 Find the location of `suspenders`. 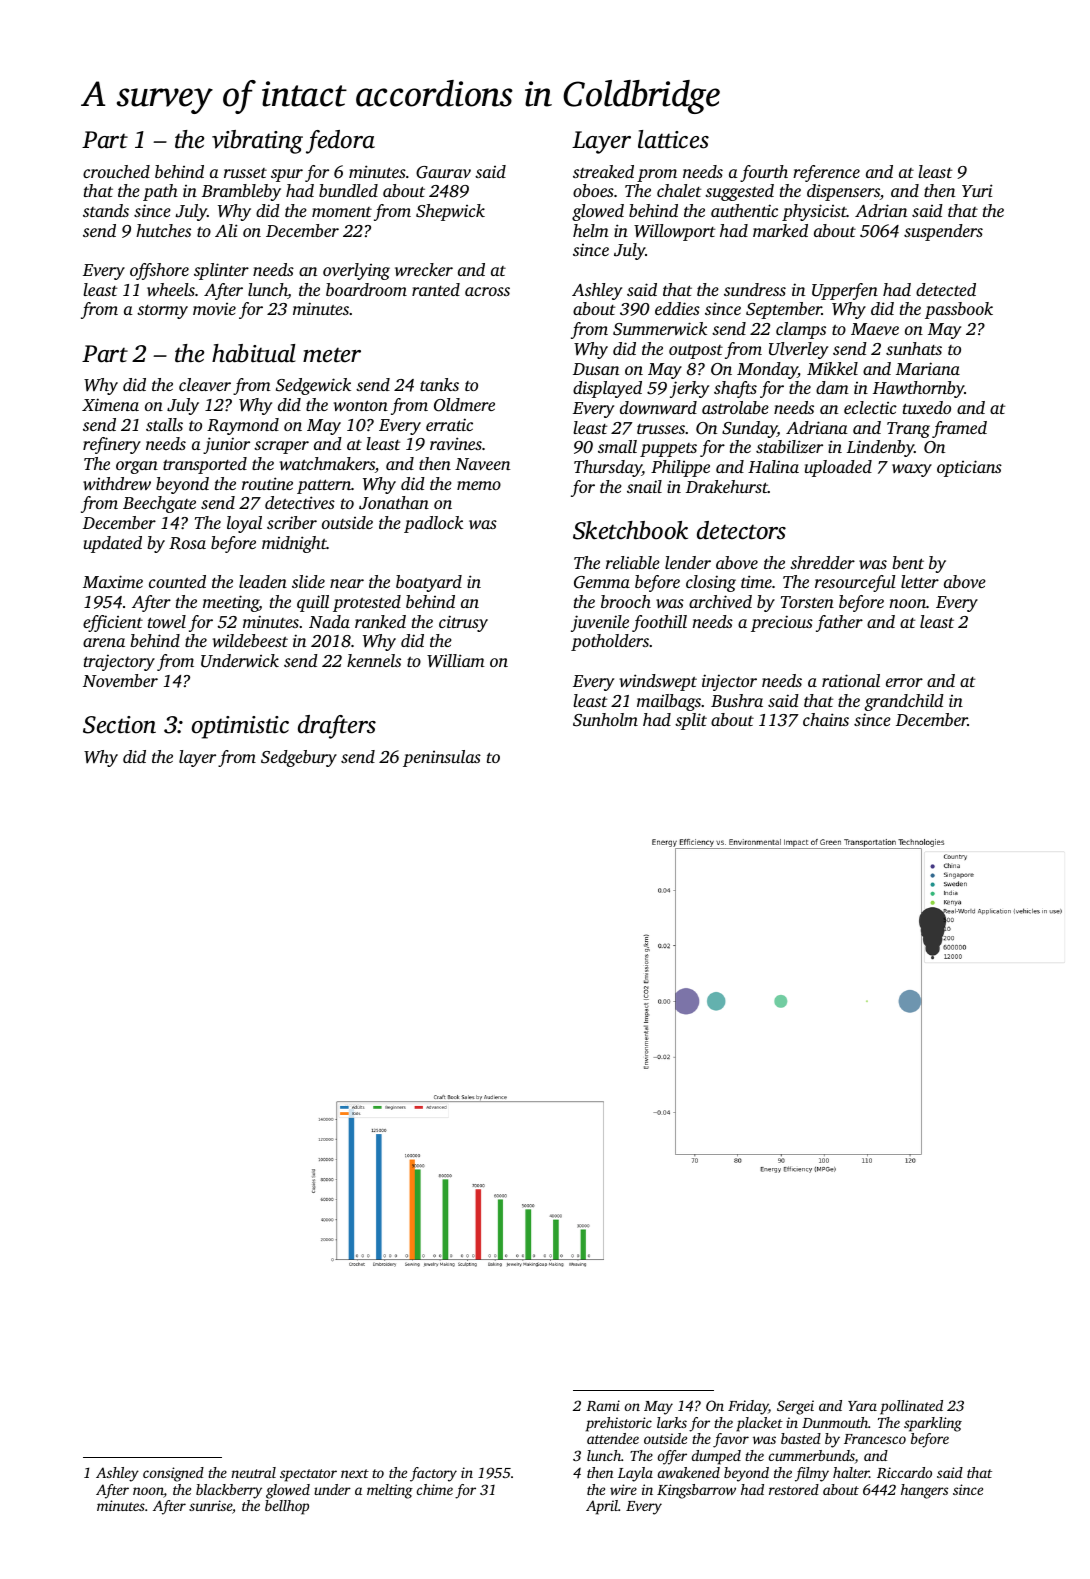

suspenders is located at coordinates (943, 232).
